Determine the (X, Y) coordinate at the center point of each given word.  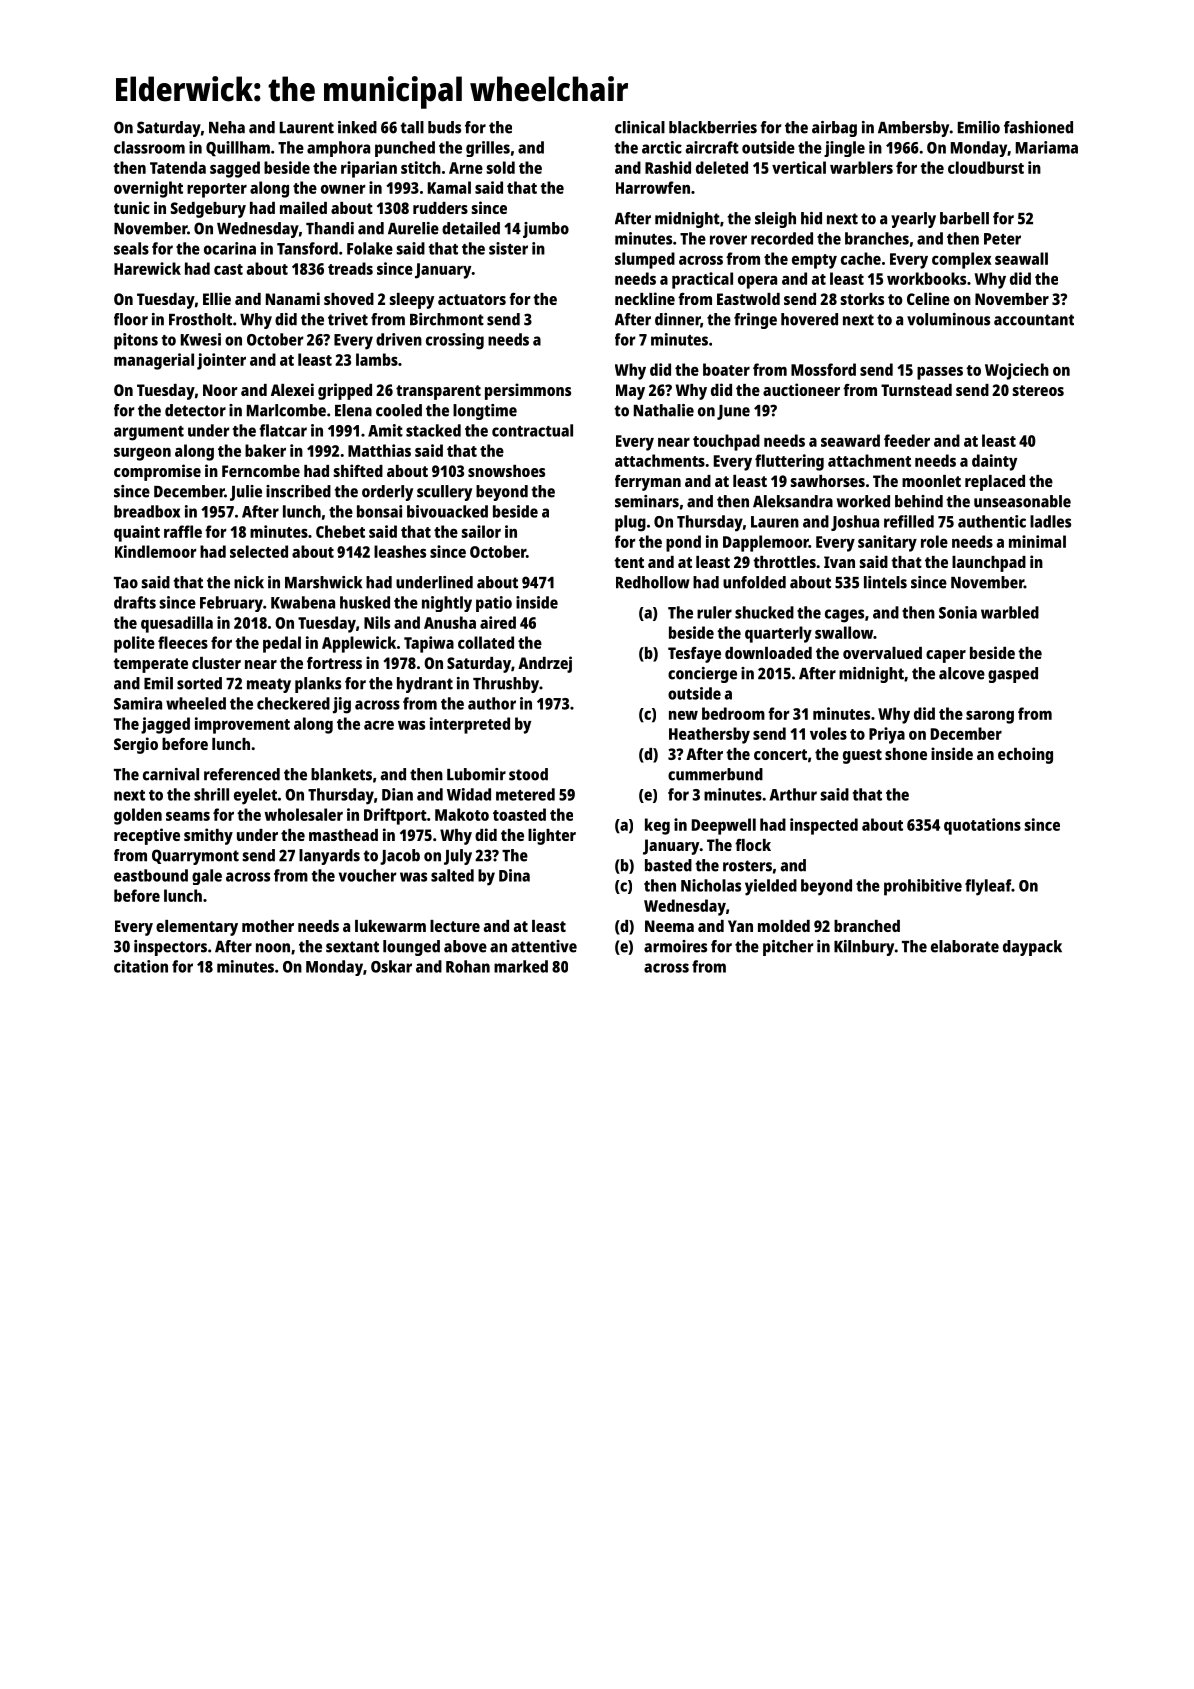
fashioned (1038, 127)
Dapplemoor (766, 543)
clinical (640, 127)
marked (521, 966)
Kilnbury (864, 948)
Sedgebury (208, 210)
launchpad (989, 564)
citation (141, 966)
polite (134, 644)
